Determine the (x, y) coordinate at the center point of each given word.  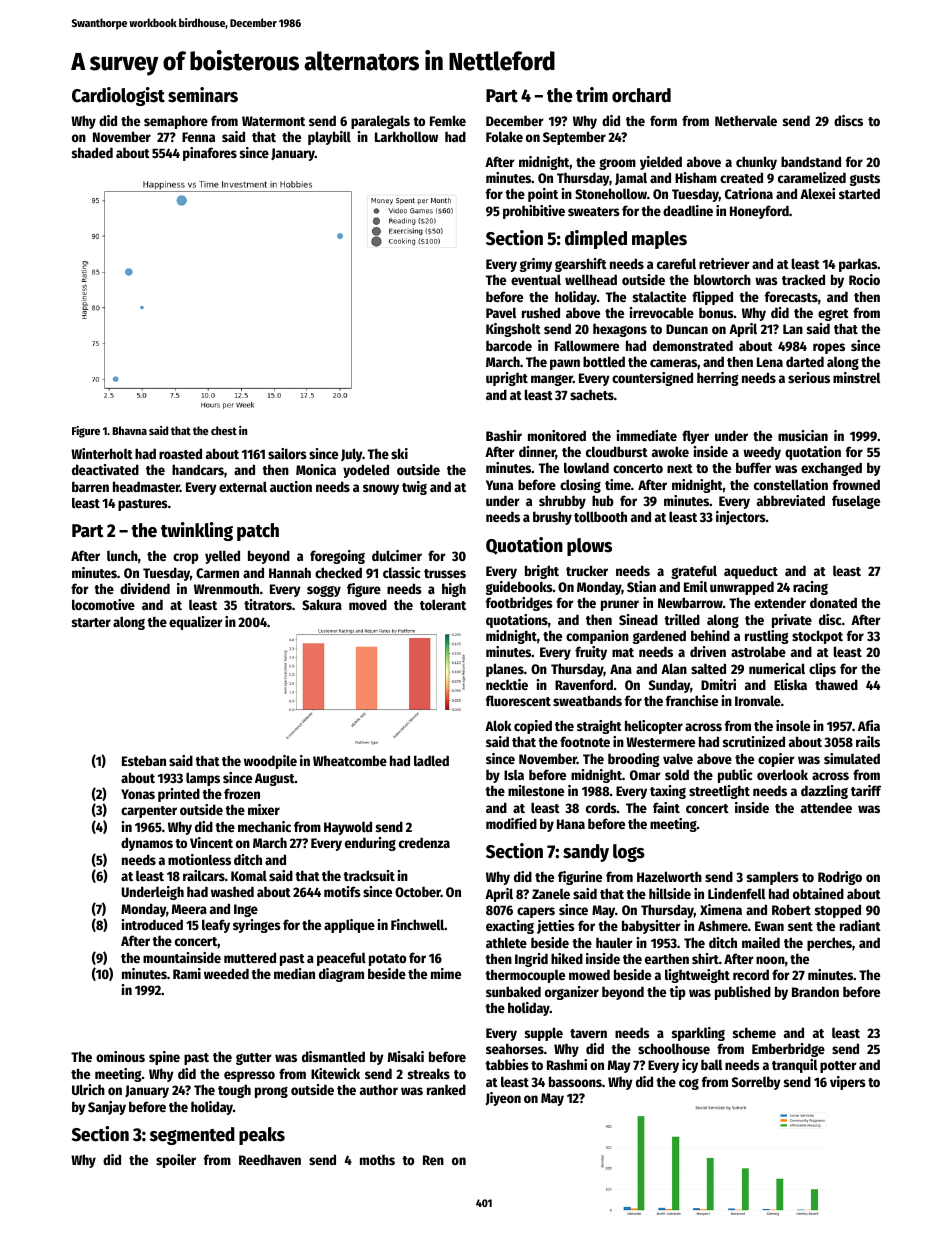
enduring (370, 844)
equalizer (196, 623)
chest (224, 430)
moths (377, 1160)
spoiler (176, 1161)
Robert (791, 909)
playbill (329, 138)
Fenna (198, 137)
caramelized (812, 177)
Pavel (501, 312)
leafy (216, 926)
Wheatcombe (350, 760)
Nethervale (746, 120)
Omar (645, 775)
